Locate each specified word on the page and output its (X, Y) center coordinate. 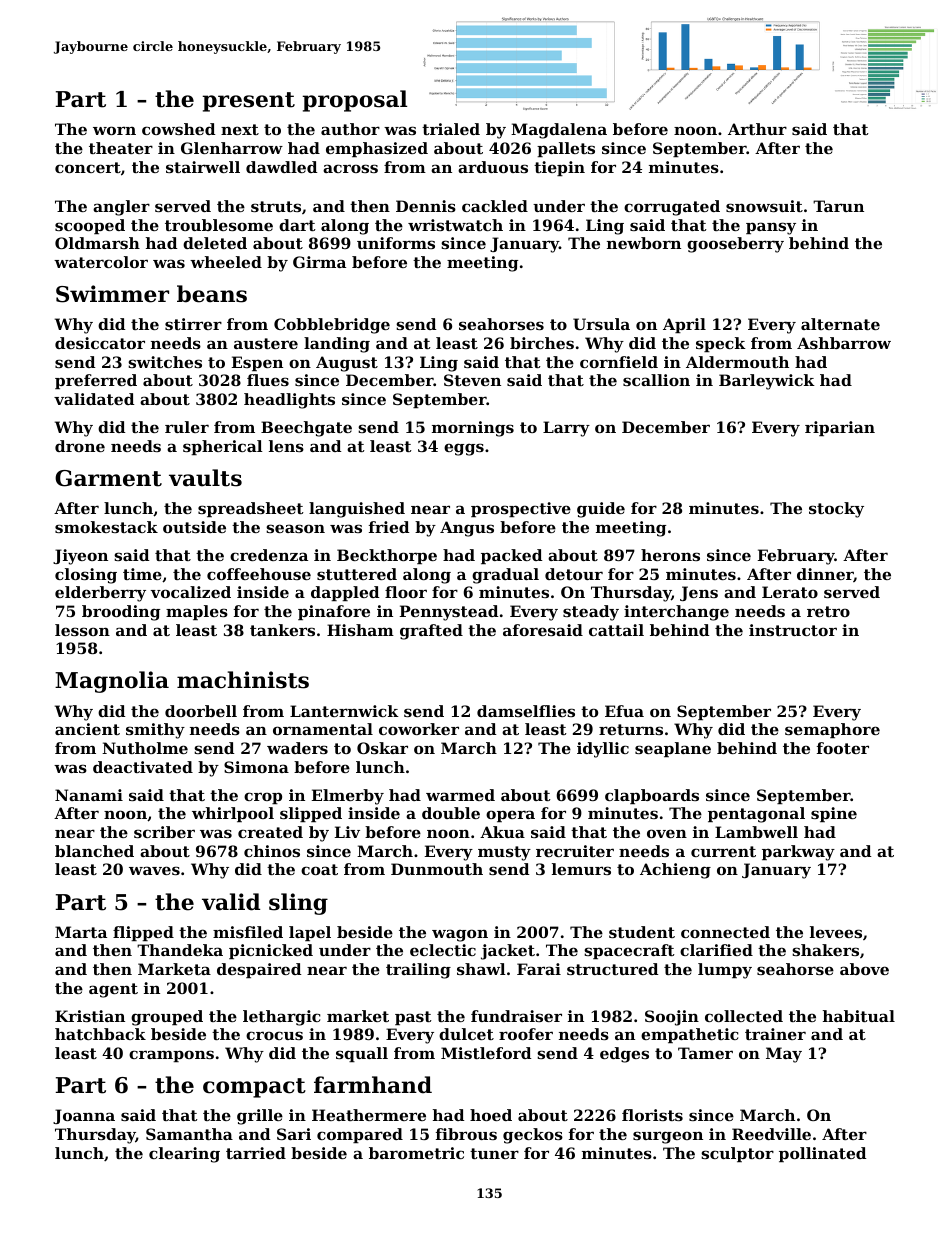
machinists (243, 680)
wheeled (226, 262)
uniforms (396, 243)
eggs (464, 449)
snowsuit (764, 206)
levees (836, 932)
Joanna (84, 1116)
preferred (96, 381)
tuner (494, 1153)
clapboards (652, 796)
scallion (656, 380)
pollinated (822, 1154)
